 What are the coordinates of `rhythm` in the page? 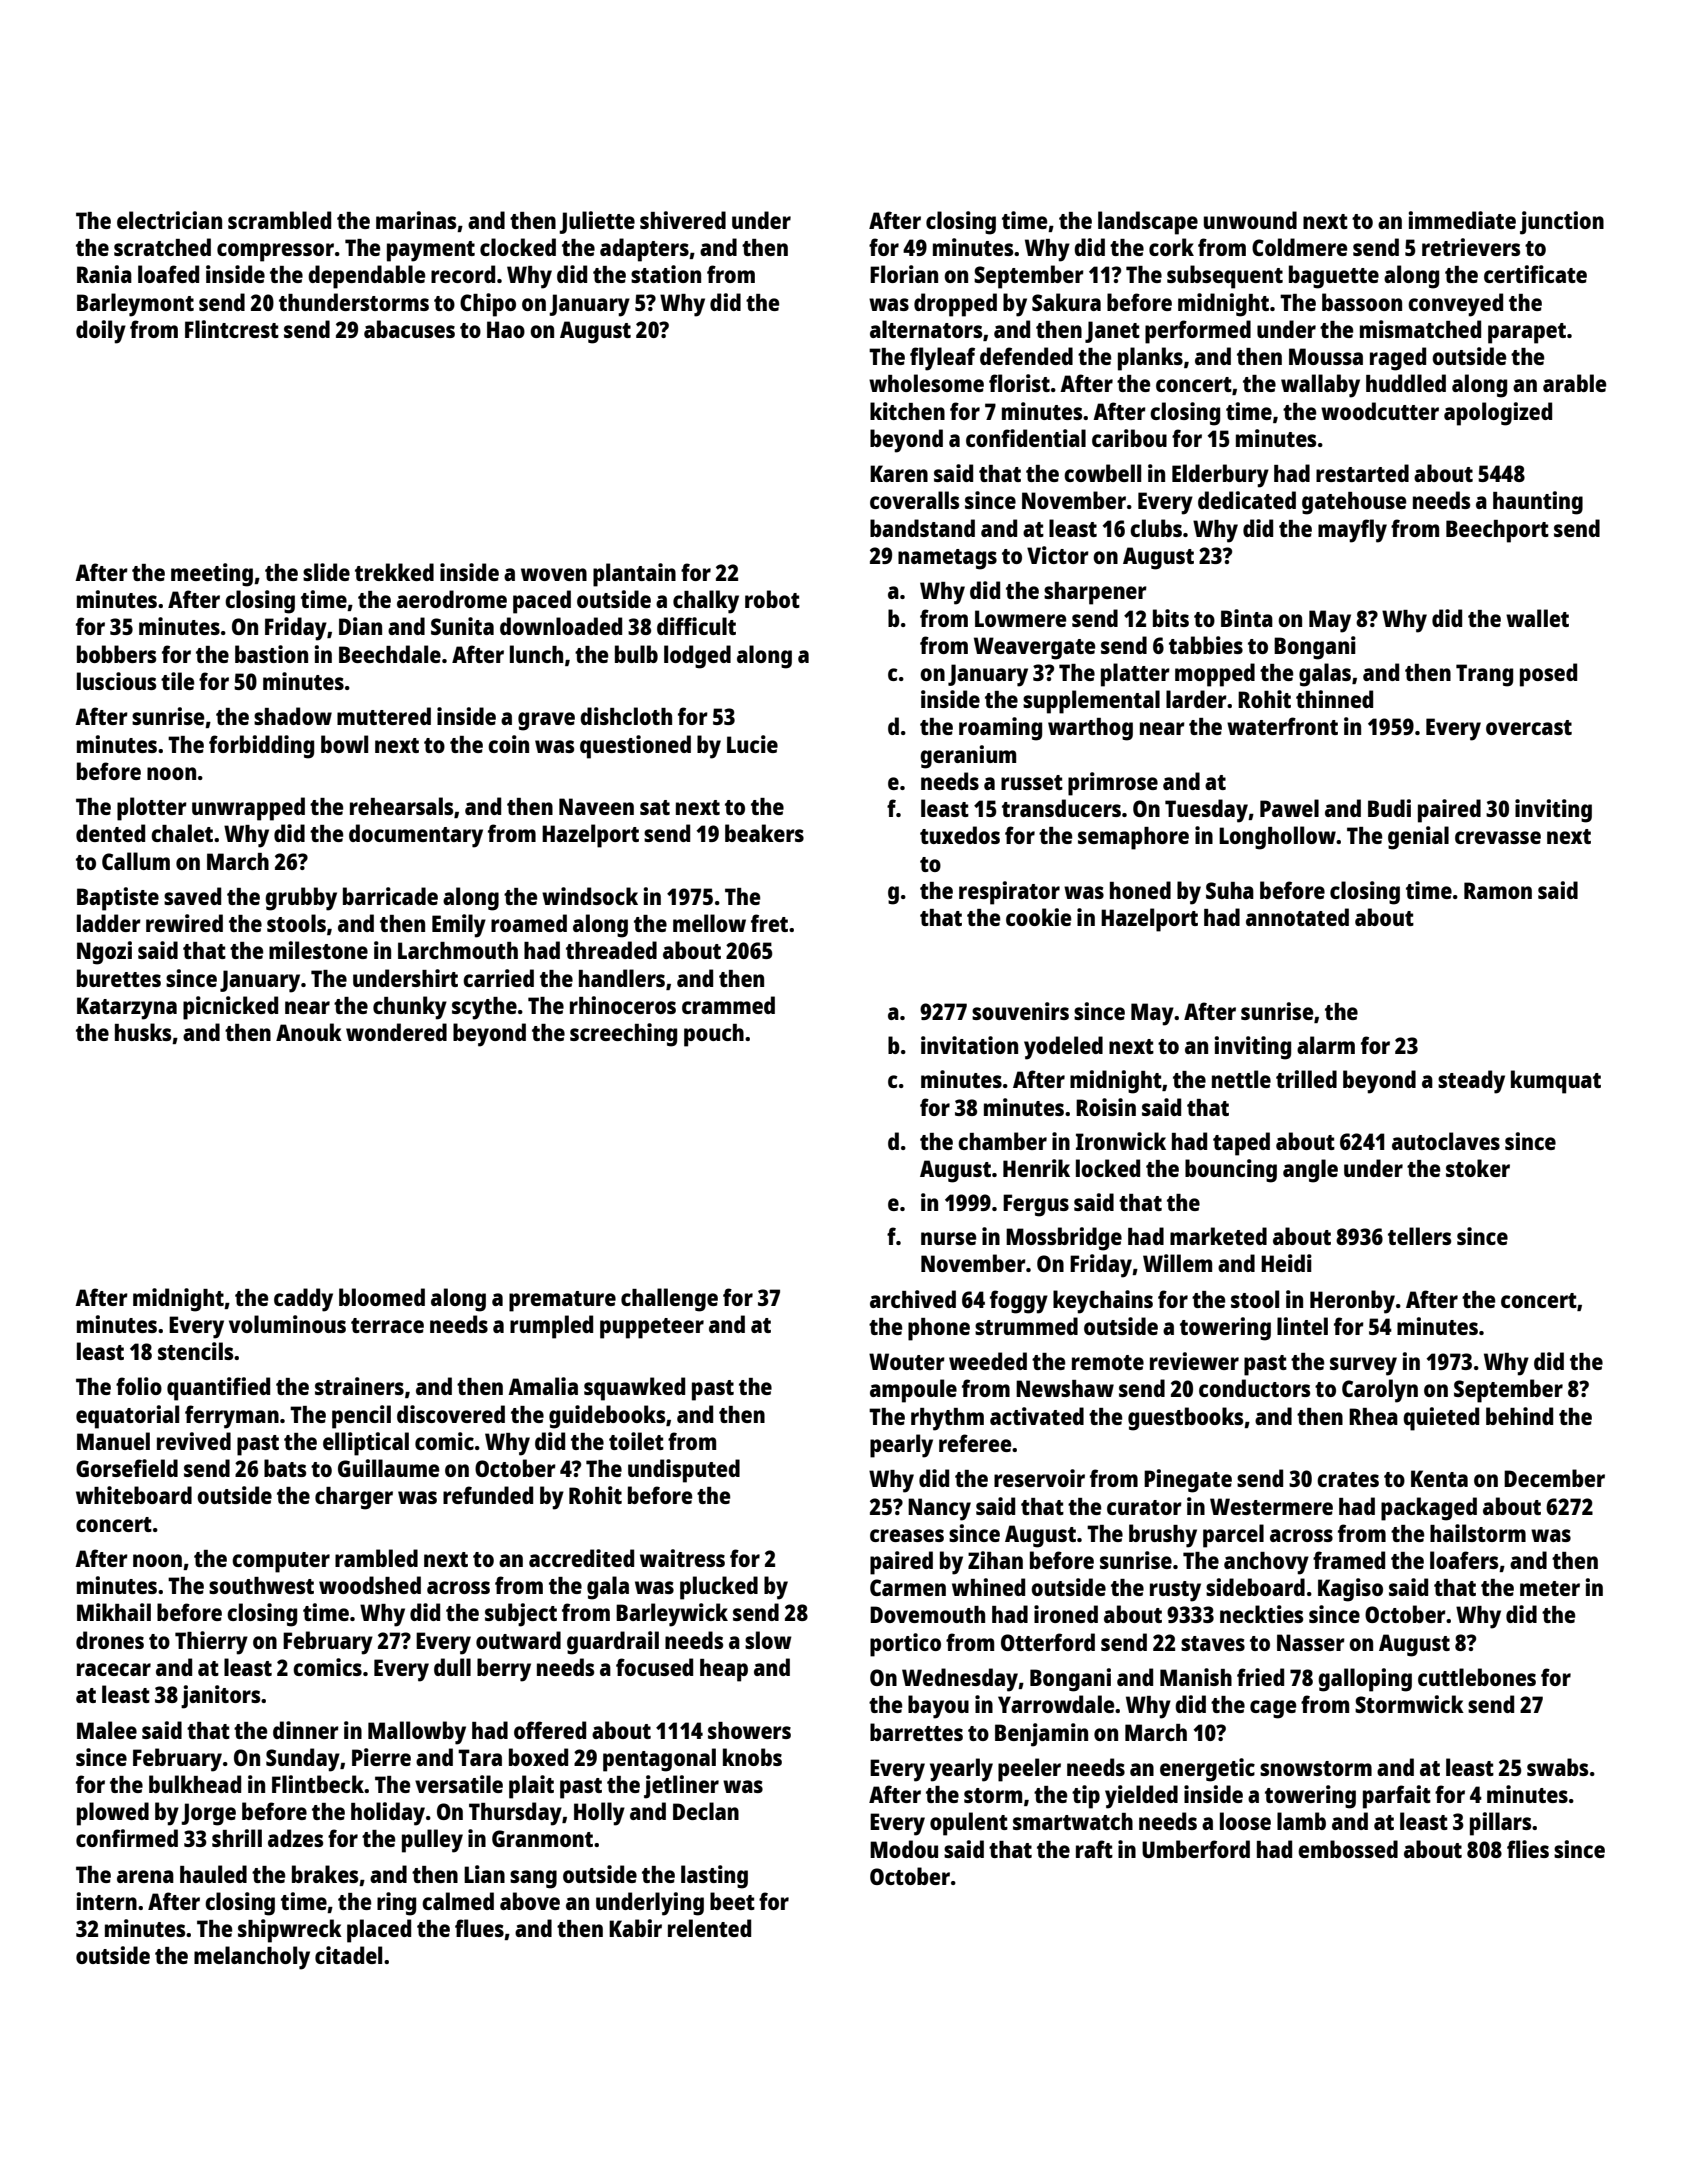 It's located at (947, 1419).
